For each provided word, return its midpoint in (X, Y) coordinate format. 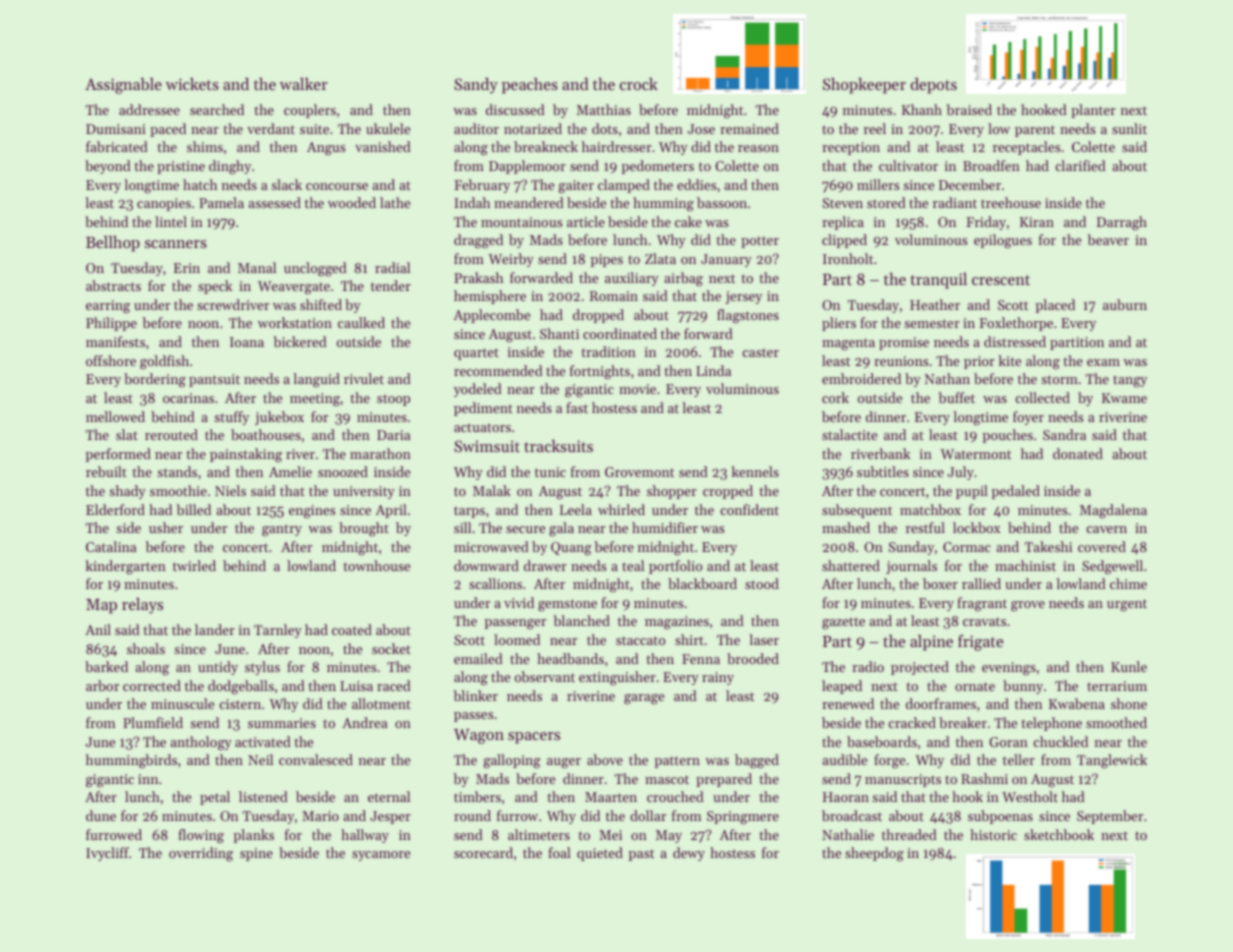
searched (217, 109)
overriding (201, 854)
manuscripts (903, 780)
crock (639, 84)
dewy (689, 854)
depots (933, 86)
